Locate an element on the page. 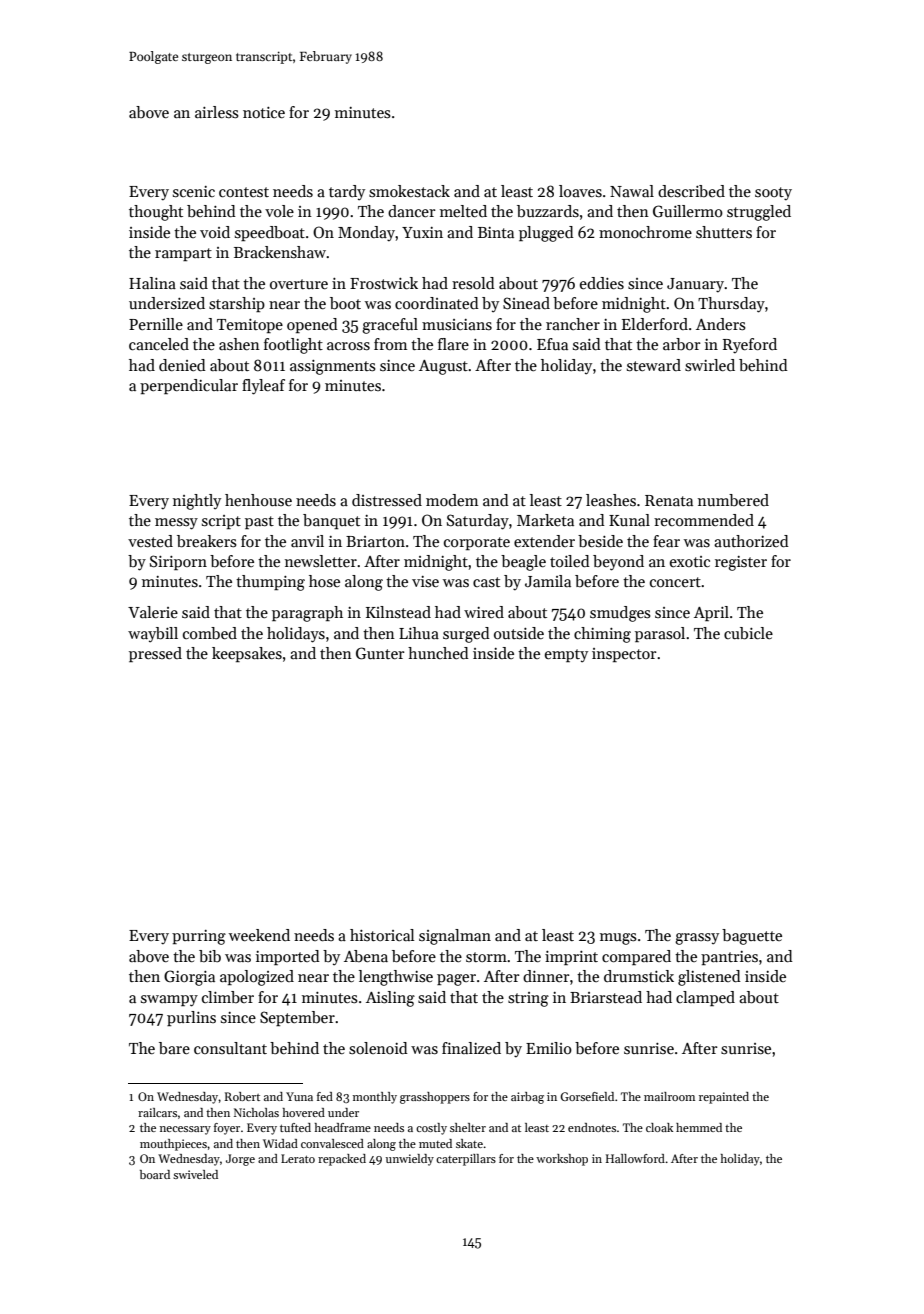  tardy is located at coordinates (347, 193).
